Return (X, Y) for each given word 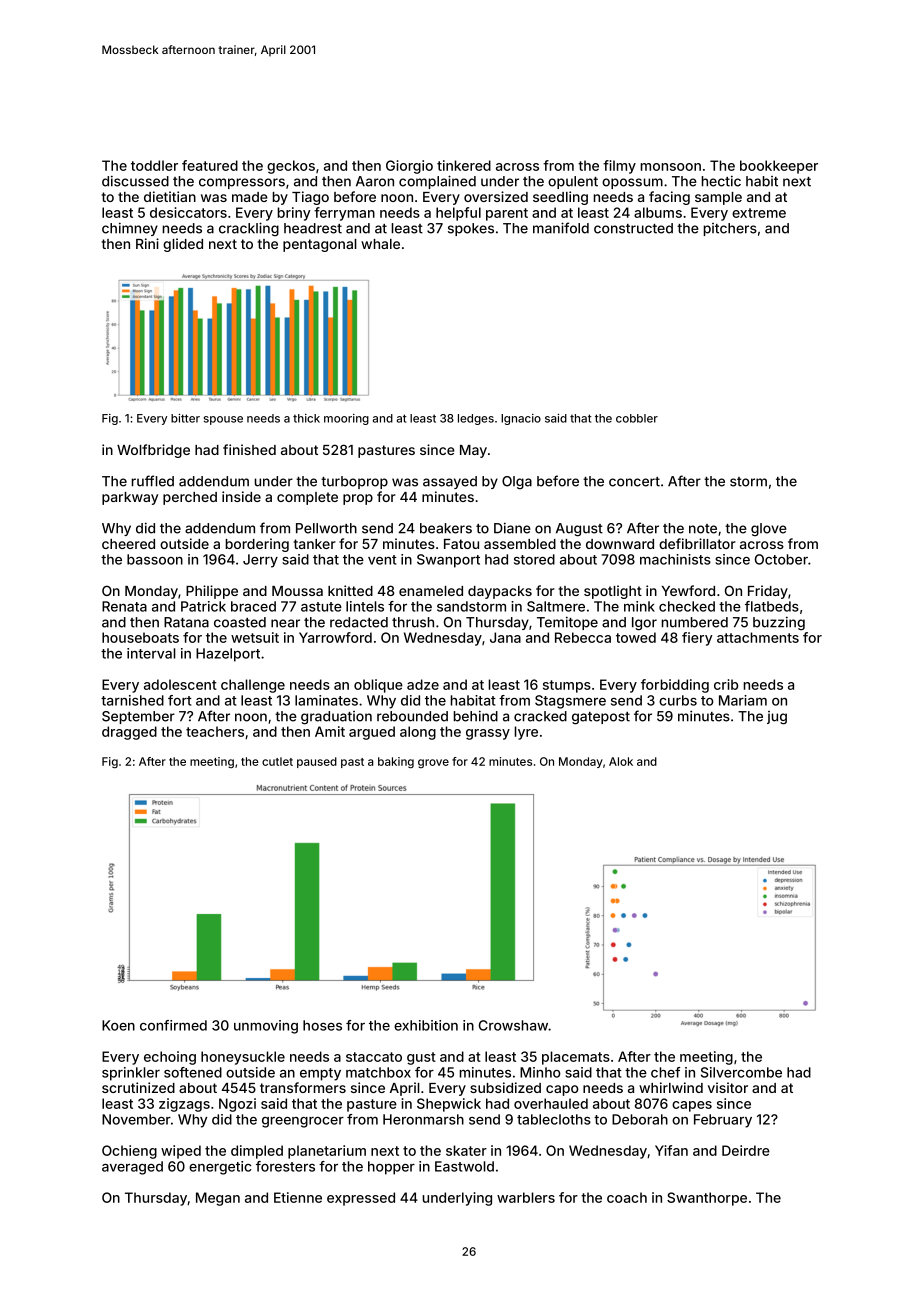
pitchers (730, 229)
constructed (633, 228)
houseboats (140, 637)
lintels (365, 606)
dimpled (257, 1152)
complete (307, 498)
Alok (621, 761)
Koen (118, 1025)
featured (210, 165)
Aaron (375, 181)
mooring (346, 419)
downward (620, 544)
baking (396, 762)
